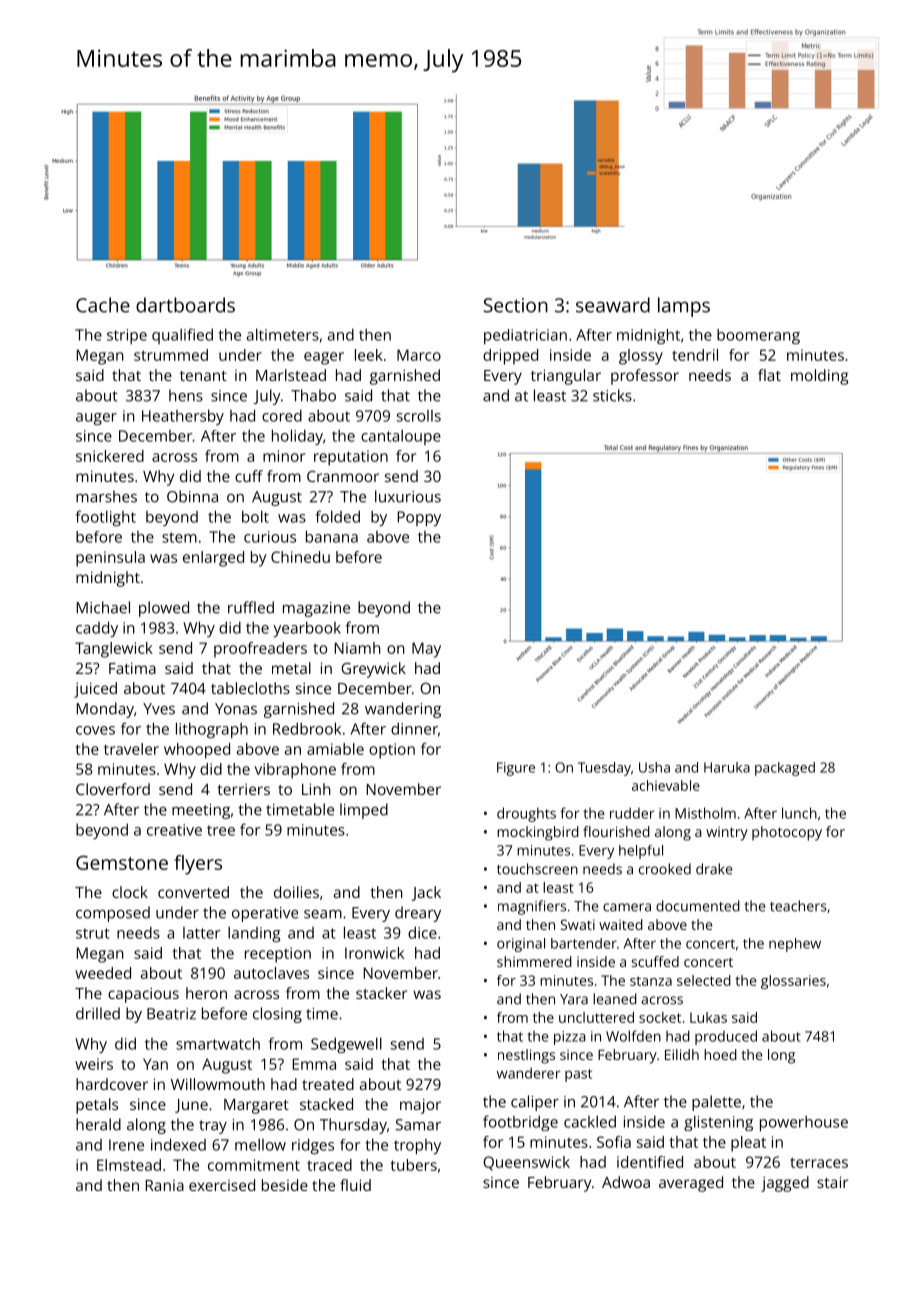  Describe the element at coordinates (110, 456) in the screenshot. I see `snickered` at that location.
